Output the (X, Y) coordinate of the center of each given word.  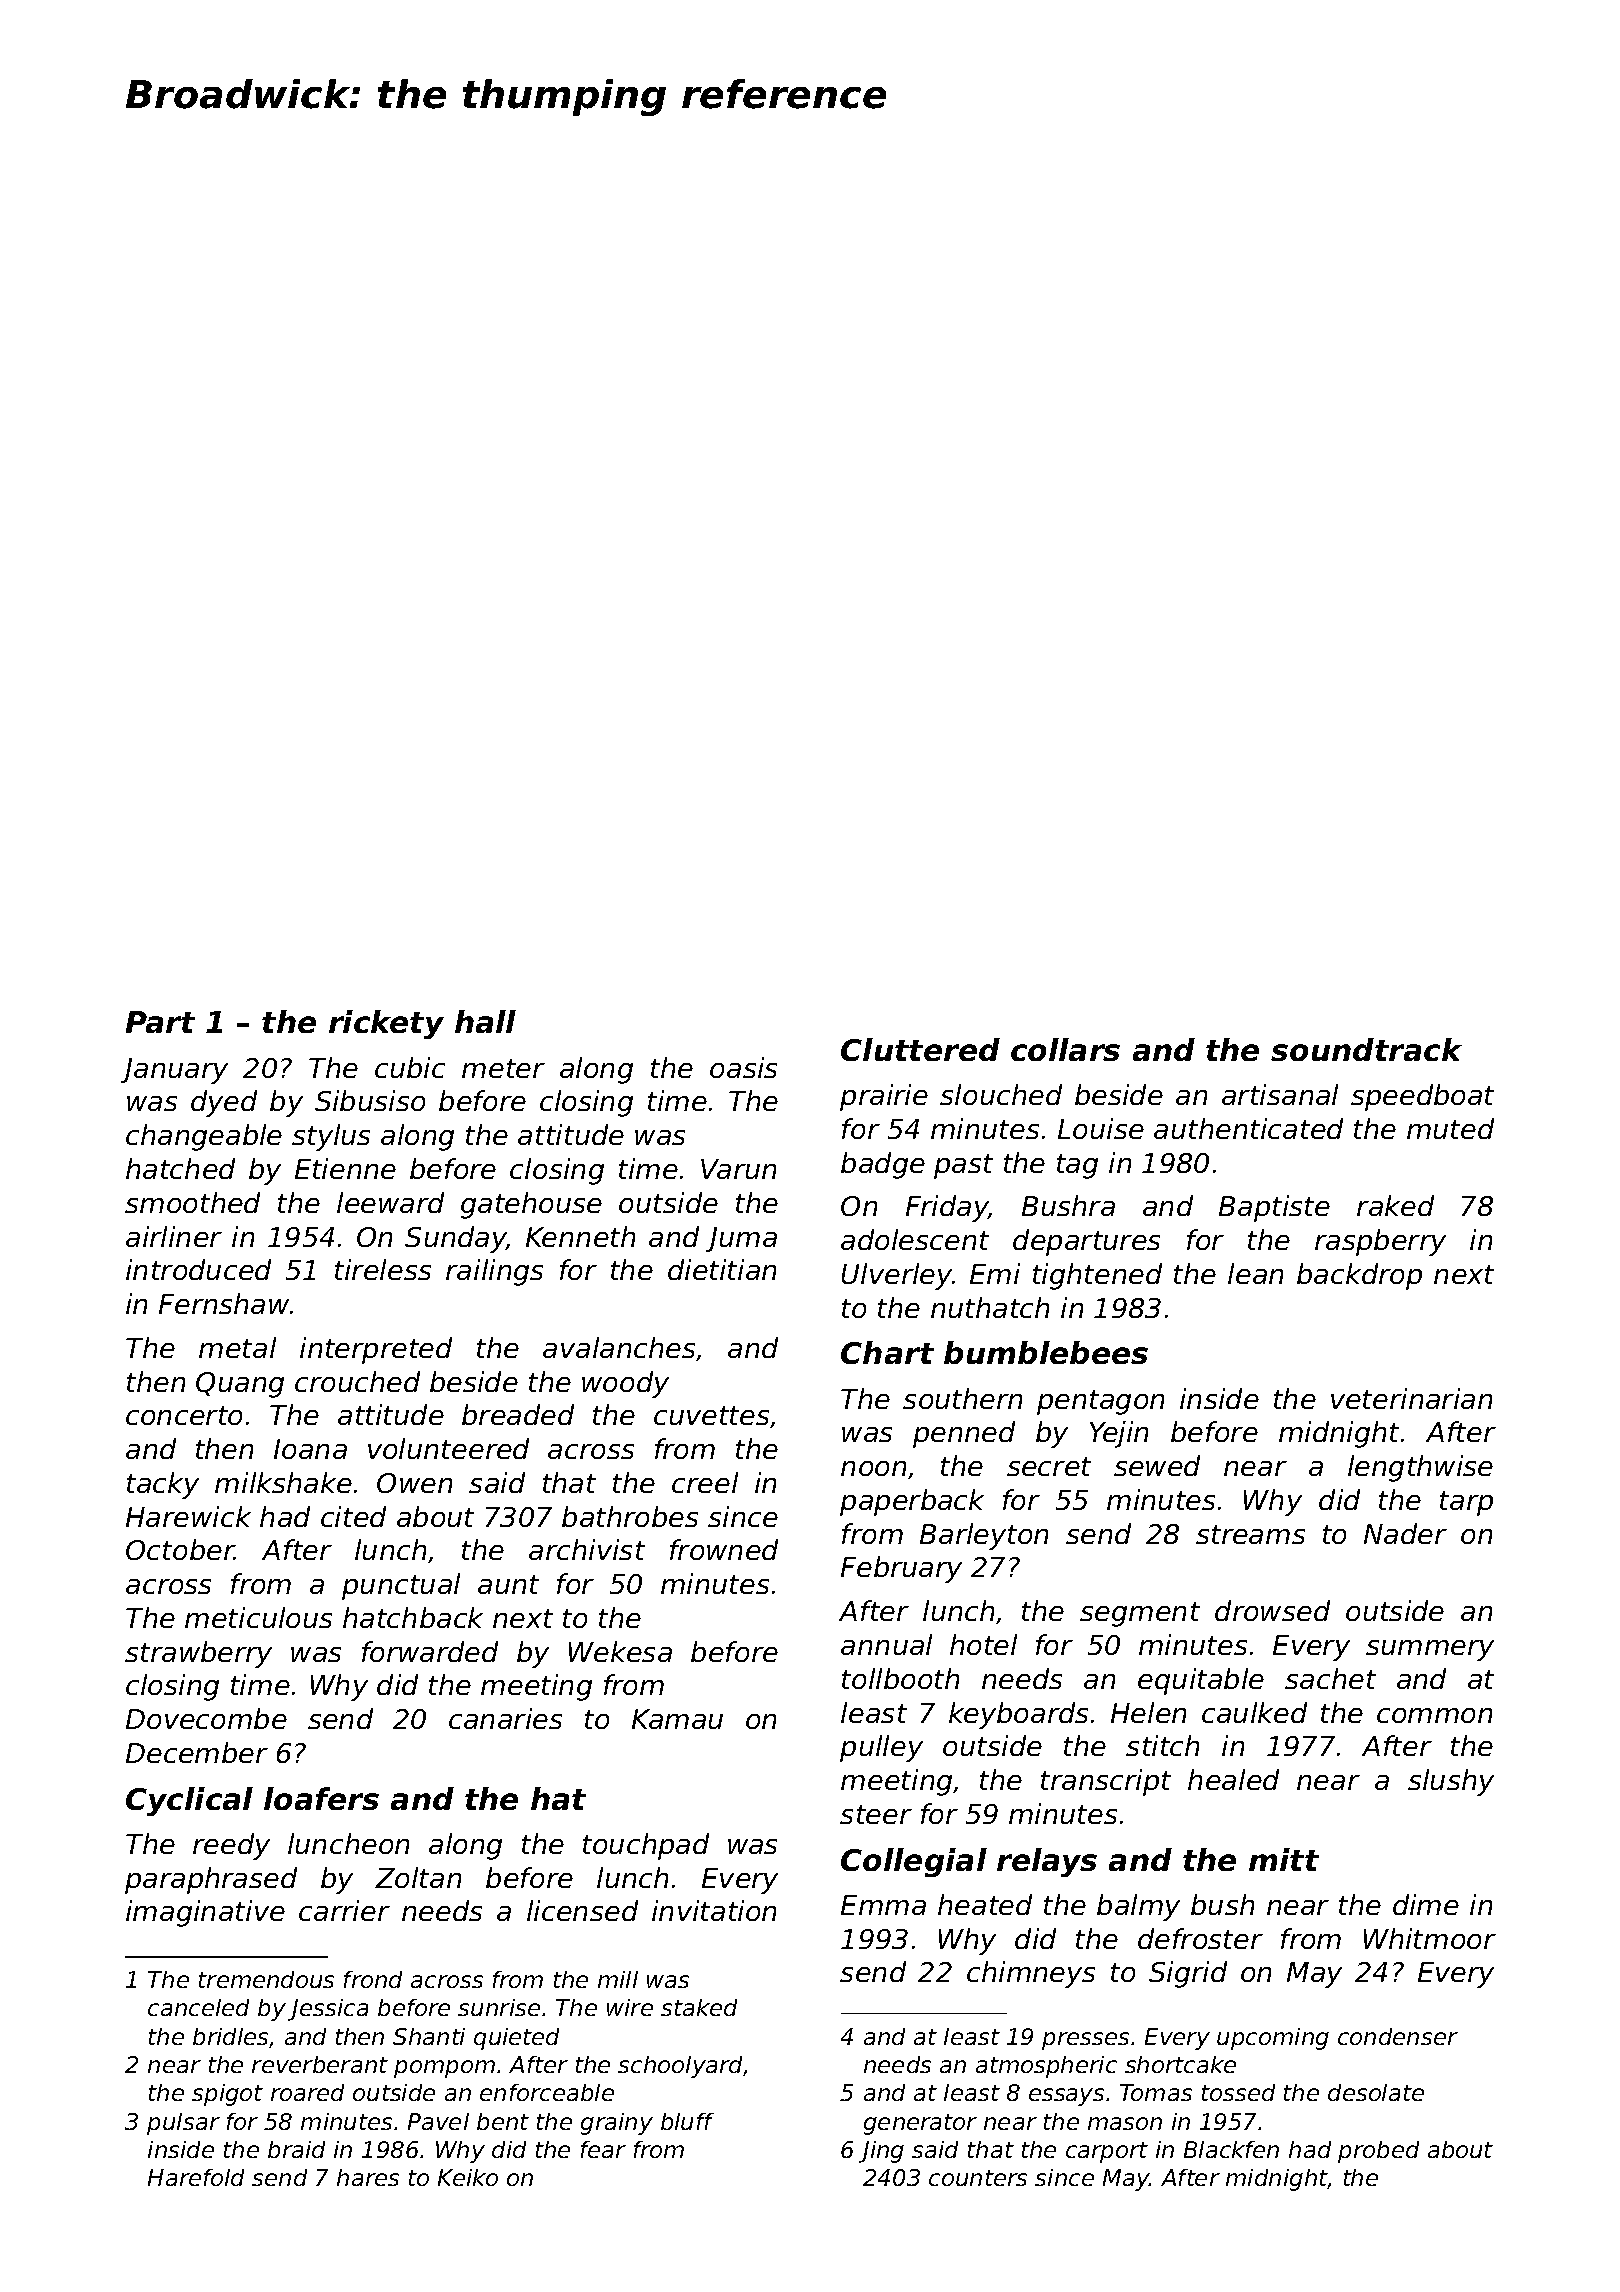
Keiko (468, 2177)
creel (705, 1482)
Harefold (196, 2177)
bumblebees (1046, 1352)
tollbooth (900, 1678)
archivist (587, 1549)
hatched (180, 1168)
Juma (741, 1239)
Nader (1405, 1533)
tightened (1097, 1276)
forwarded (430, 1651)
